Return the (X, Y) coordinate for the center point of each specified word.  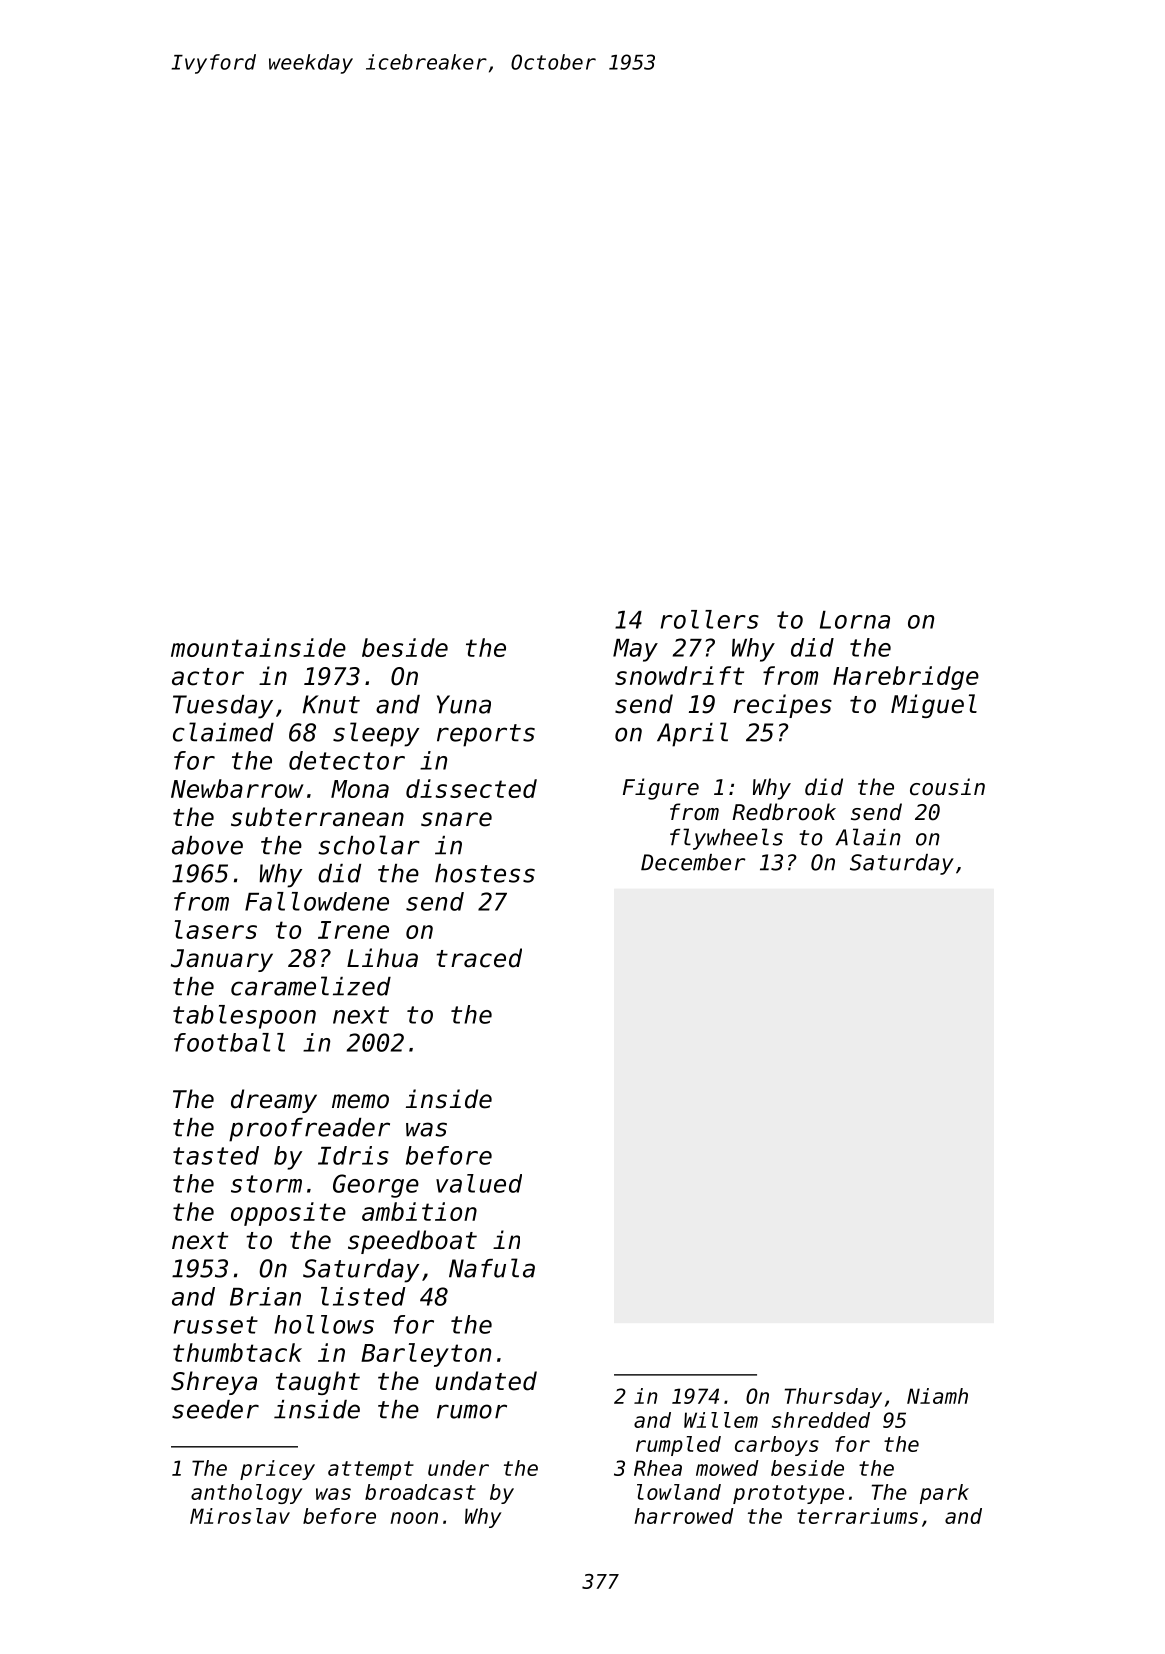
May (635, 650)
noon (414, 1518)
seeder (215, 1409)
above (207, 845)
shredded (821, 1420)
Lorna (855, 620)
